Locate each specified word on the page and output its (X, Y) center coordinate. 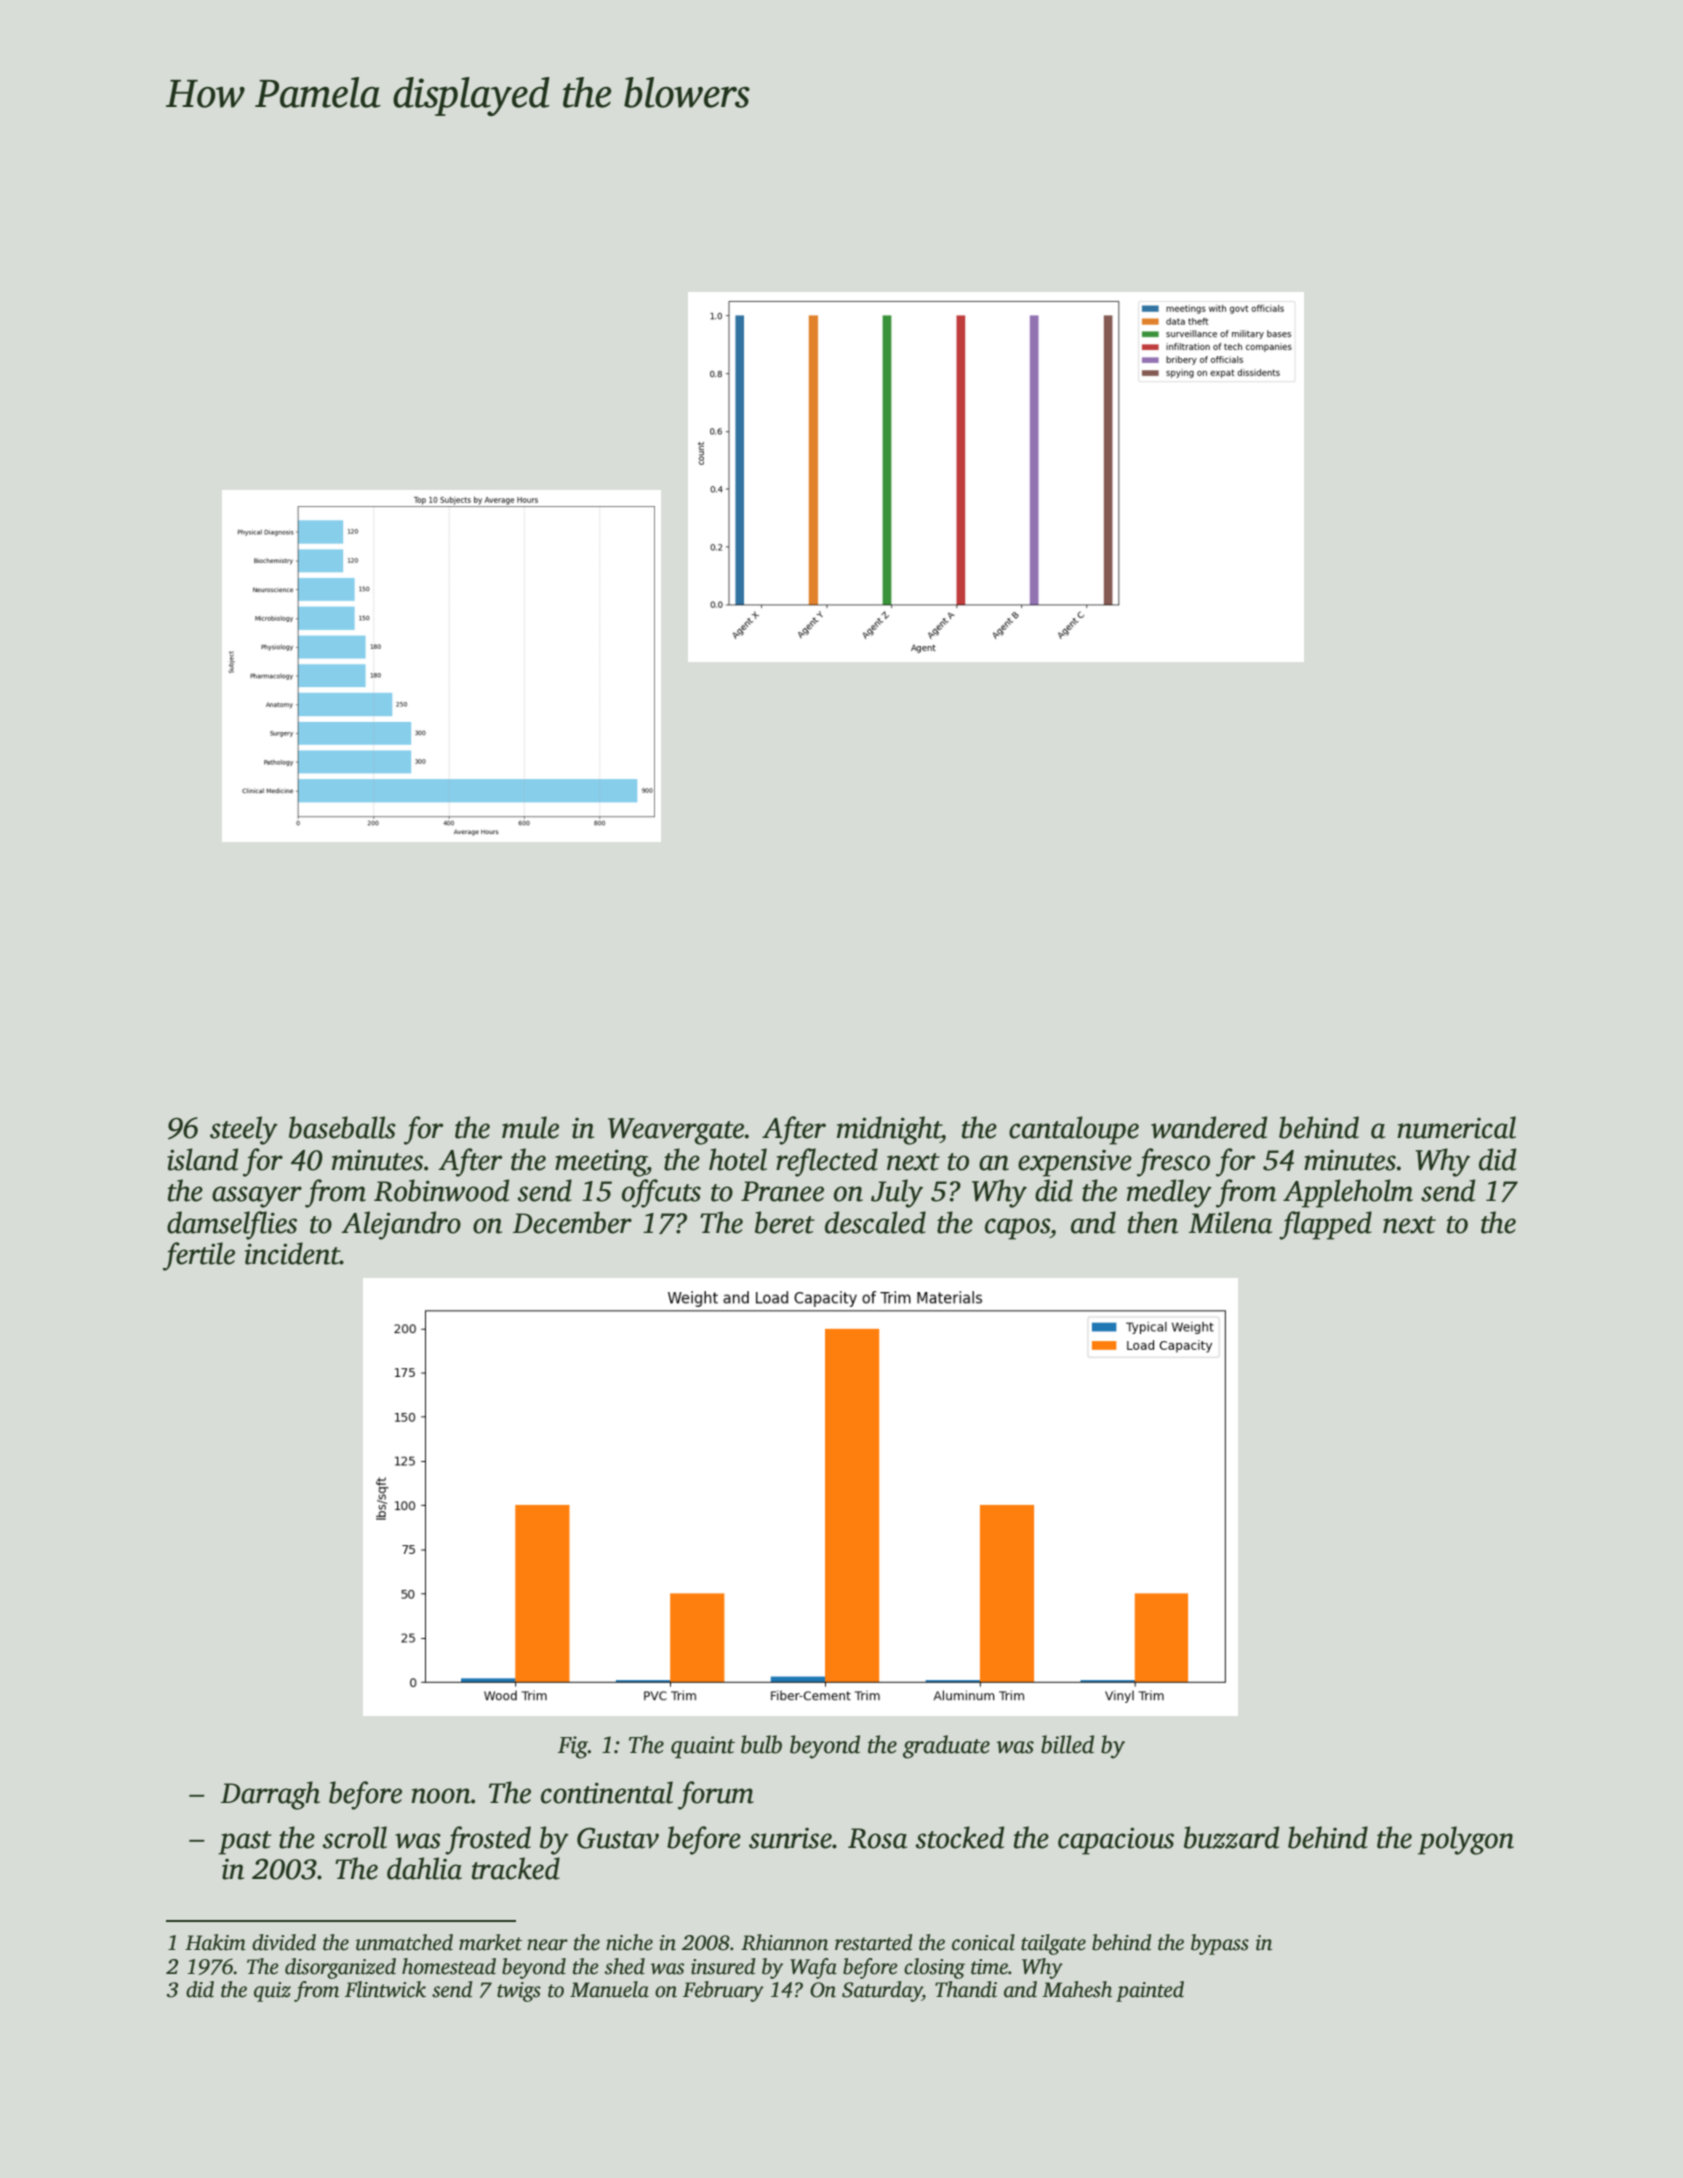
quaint (703, 1747)
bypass (1220, 1944)
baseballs (342, 1127)
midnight (889, 1130)
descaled (875, 1222)
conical (983, 1942)
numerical (1456, 1127)
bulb (761, 1744)
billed (1067, 1744)
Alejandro (401, 1225)
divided (284, 1942)
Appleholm (1348, 1193)
